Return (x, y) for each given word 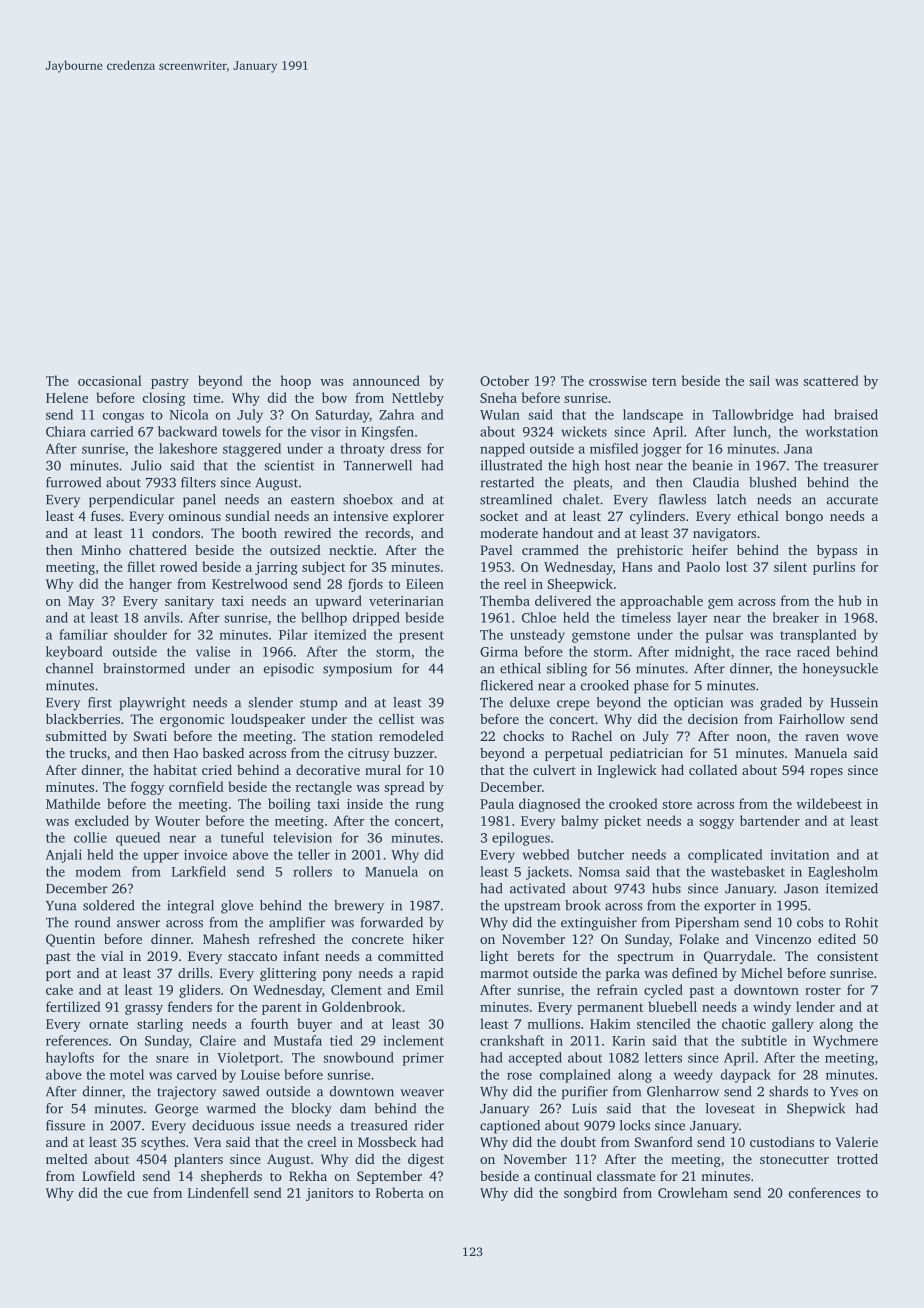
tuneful (242, 837)
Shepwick (816, 1110)
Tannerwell (377, 465)
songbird (590, 1194)
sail (759, 380)
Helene (67, 397)
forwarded (392, 922)
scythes (163, 1143)
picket (622, 822)
